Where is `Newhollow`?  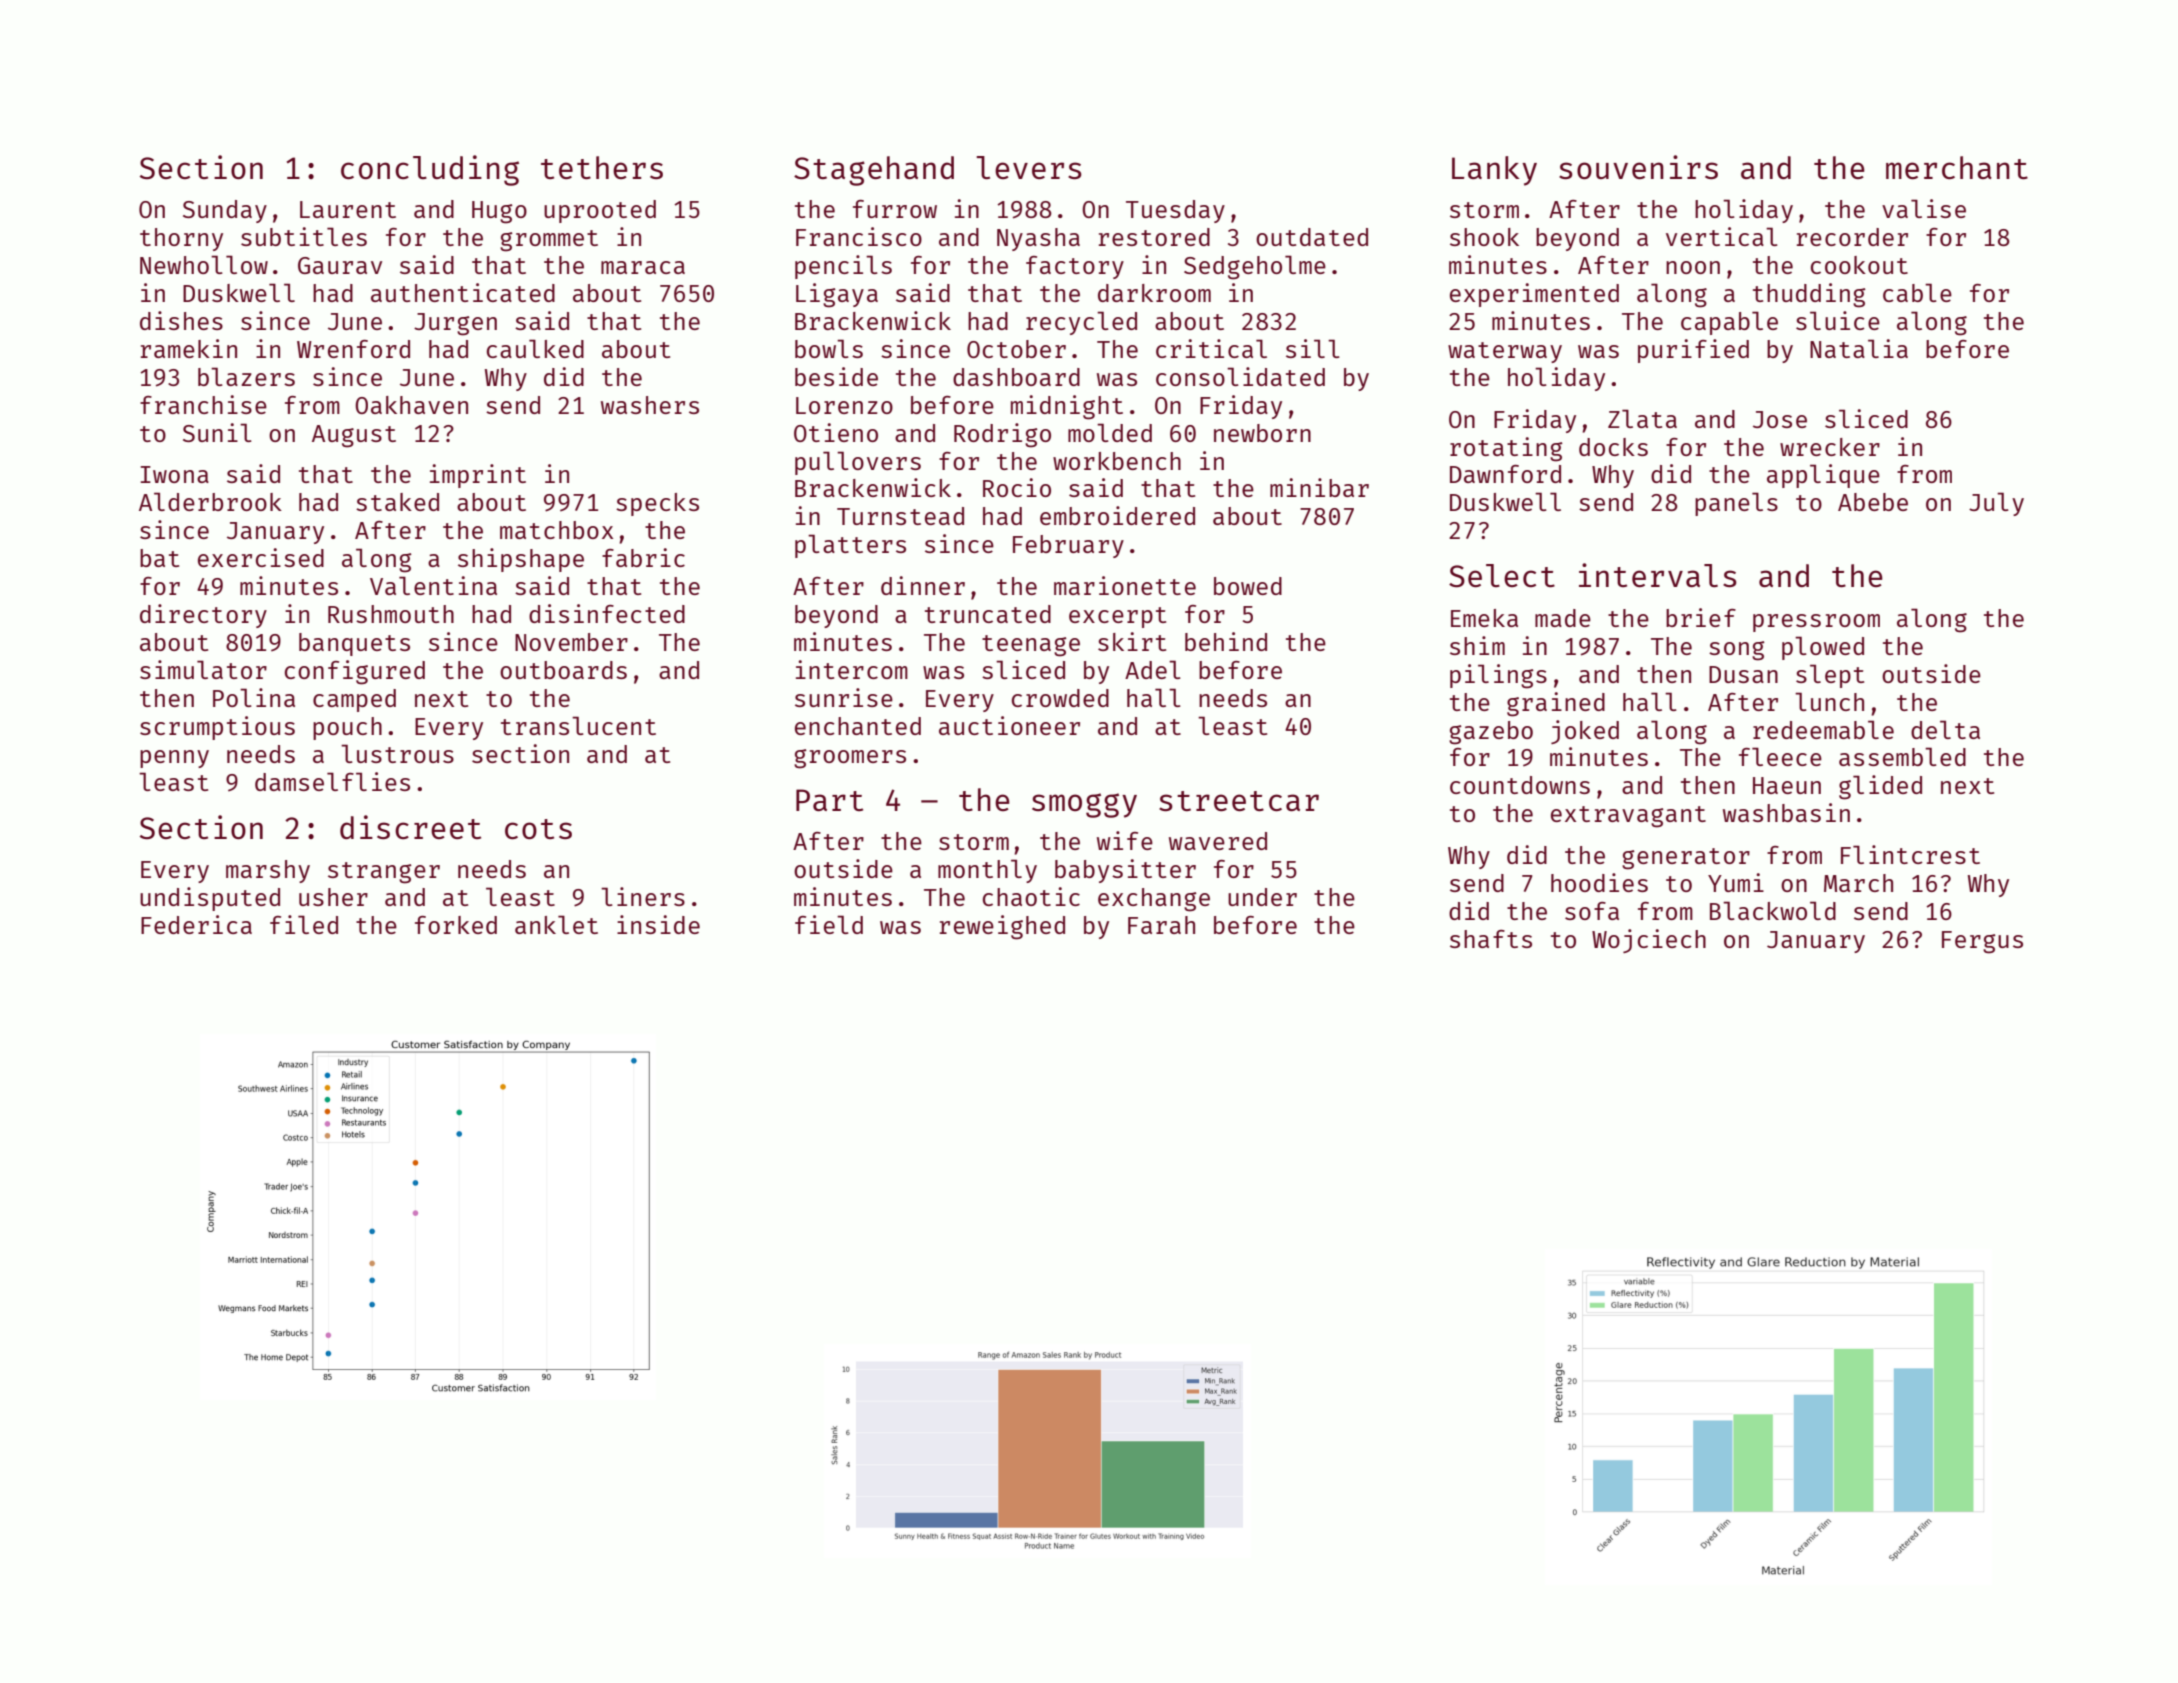 Newhollow is located at coordinates (204, 264).
